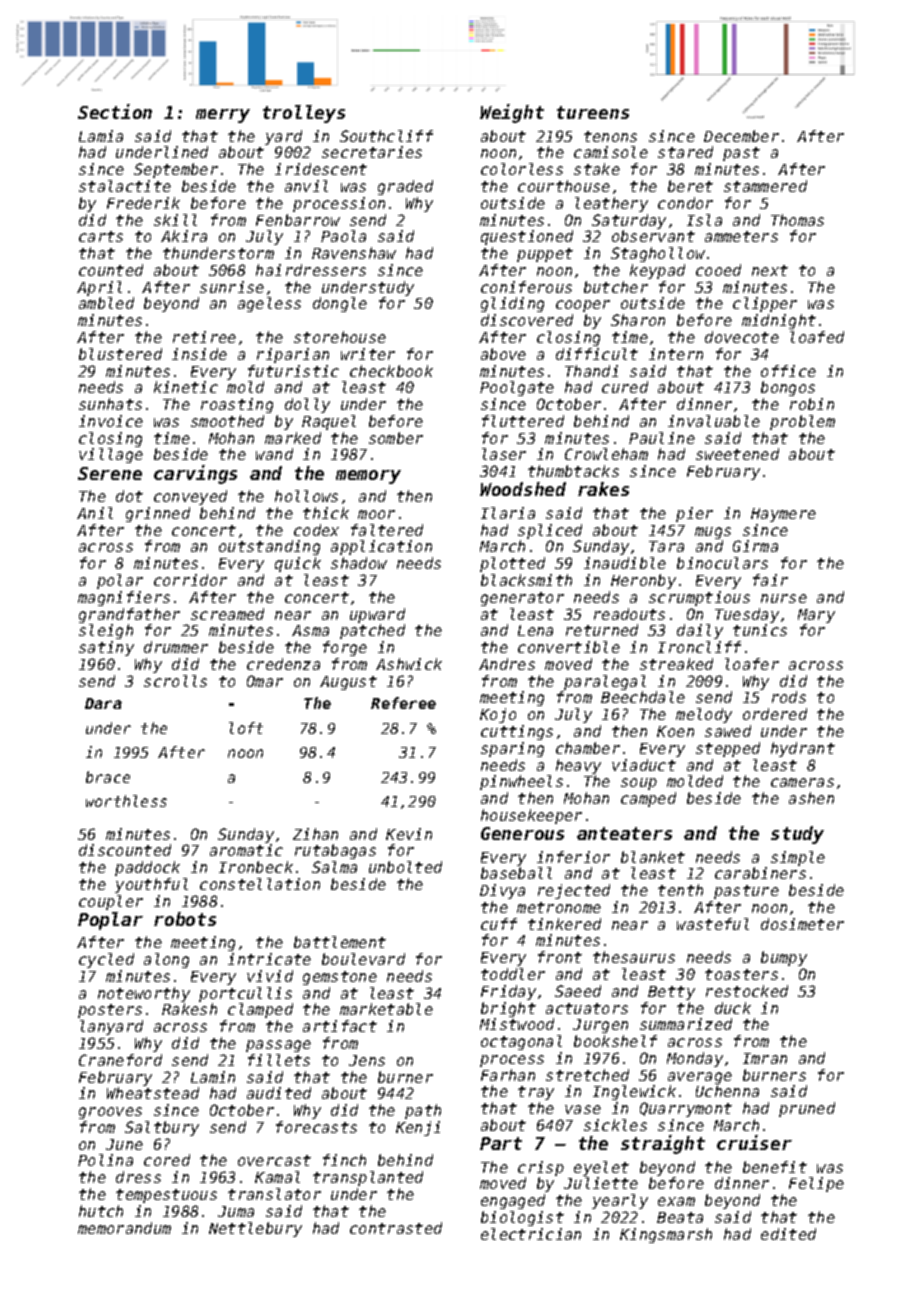 This image has height=1308, width=924. I want to click on loafed, so click(817, 337).
